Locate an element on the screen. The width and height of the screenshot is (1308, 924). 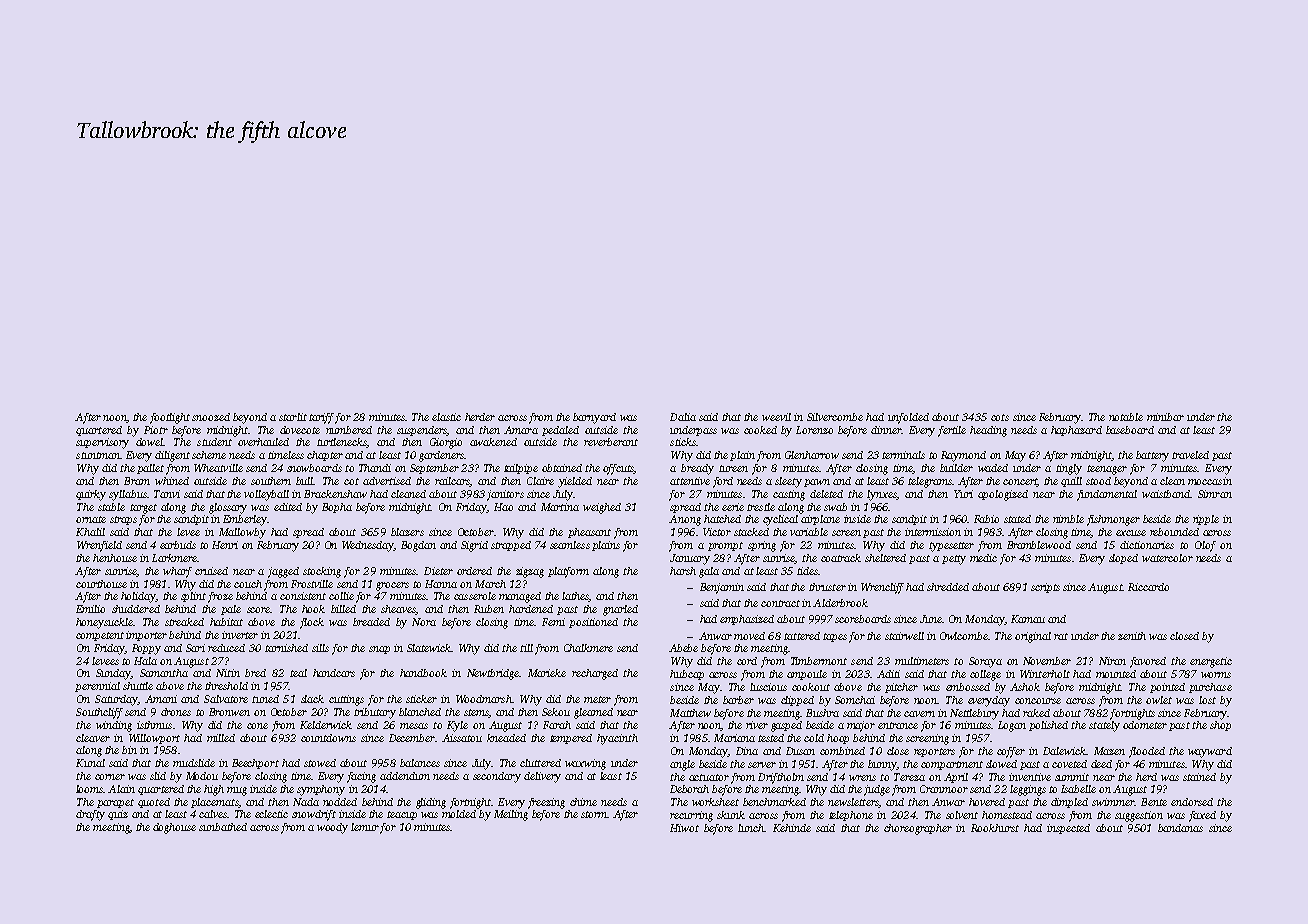
Slatewick is located at coordinates (429, 648).
